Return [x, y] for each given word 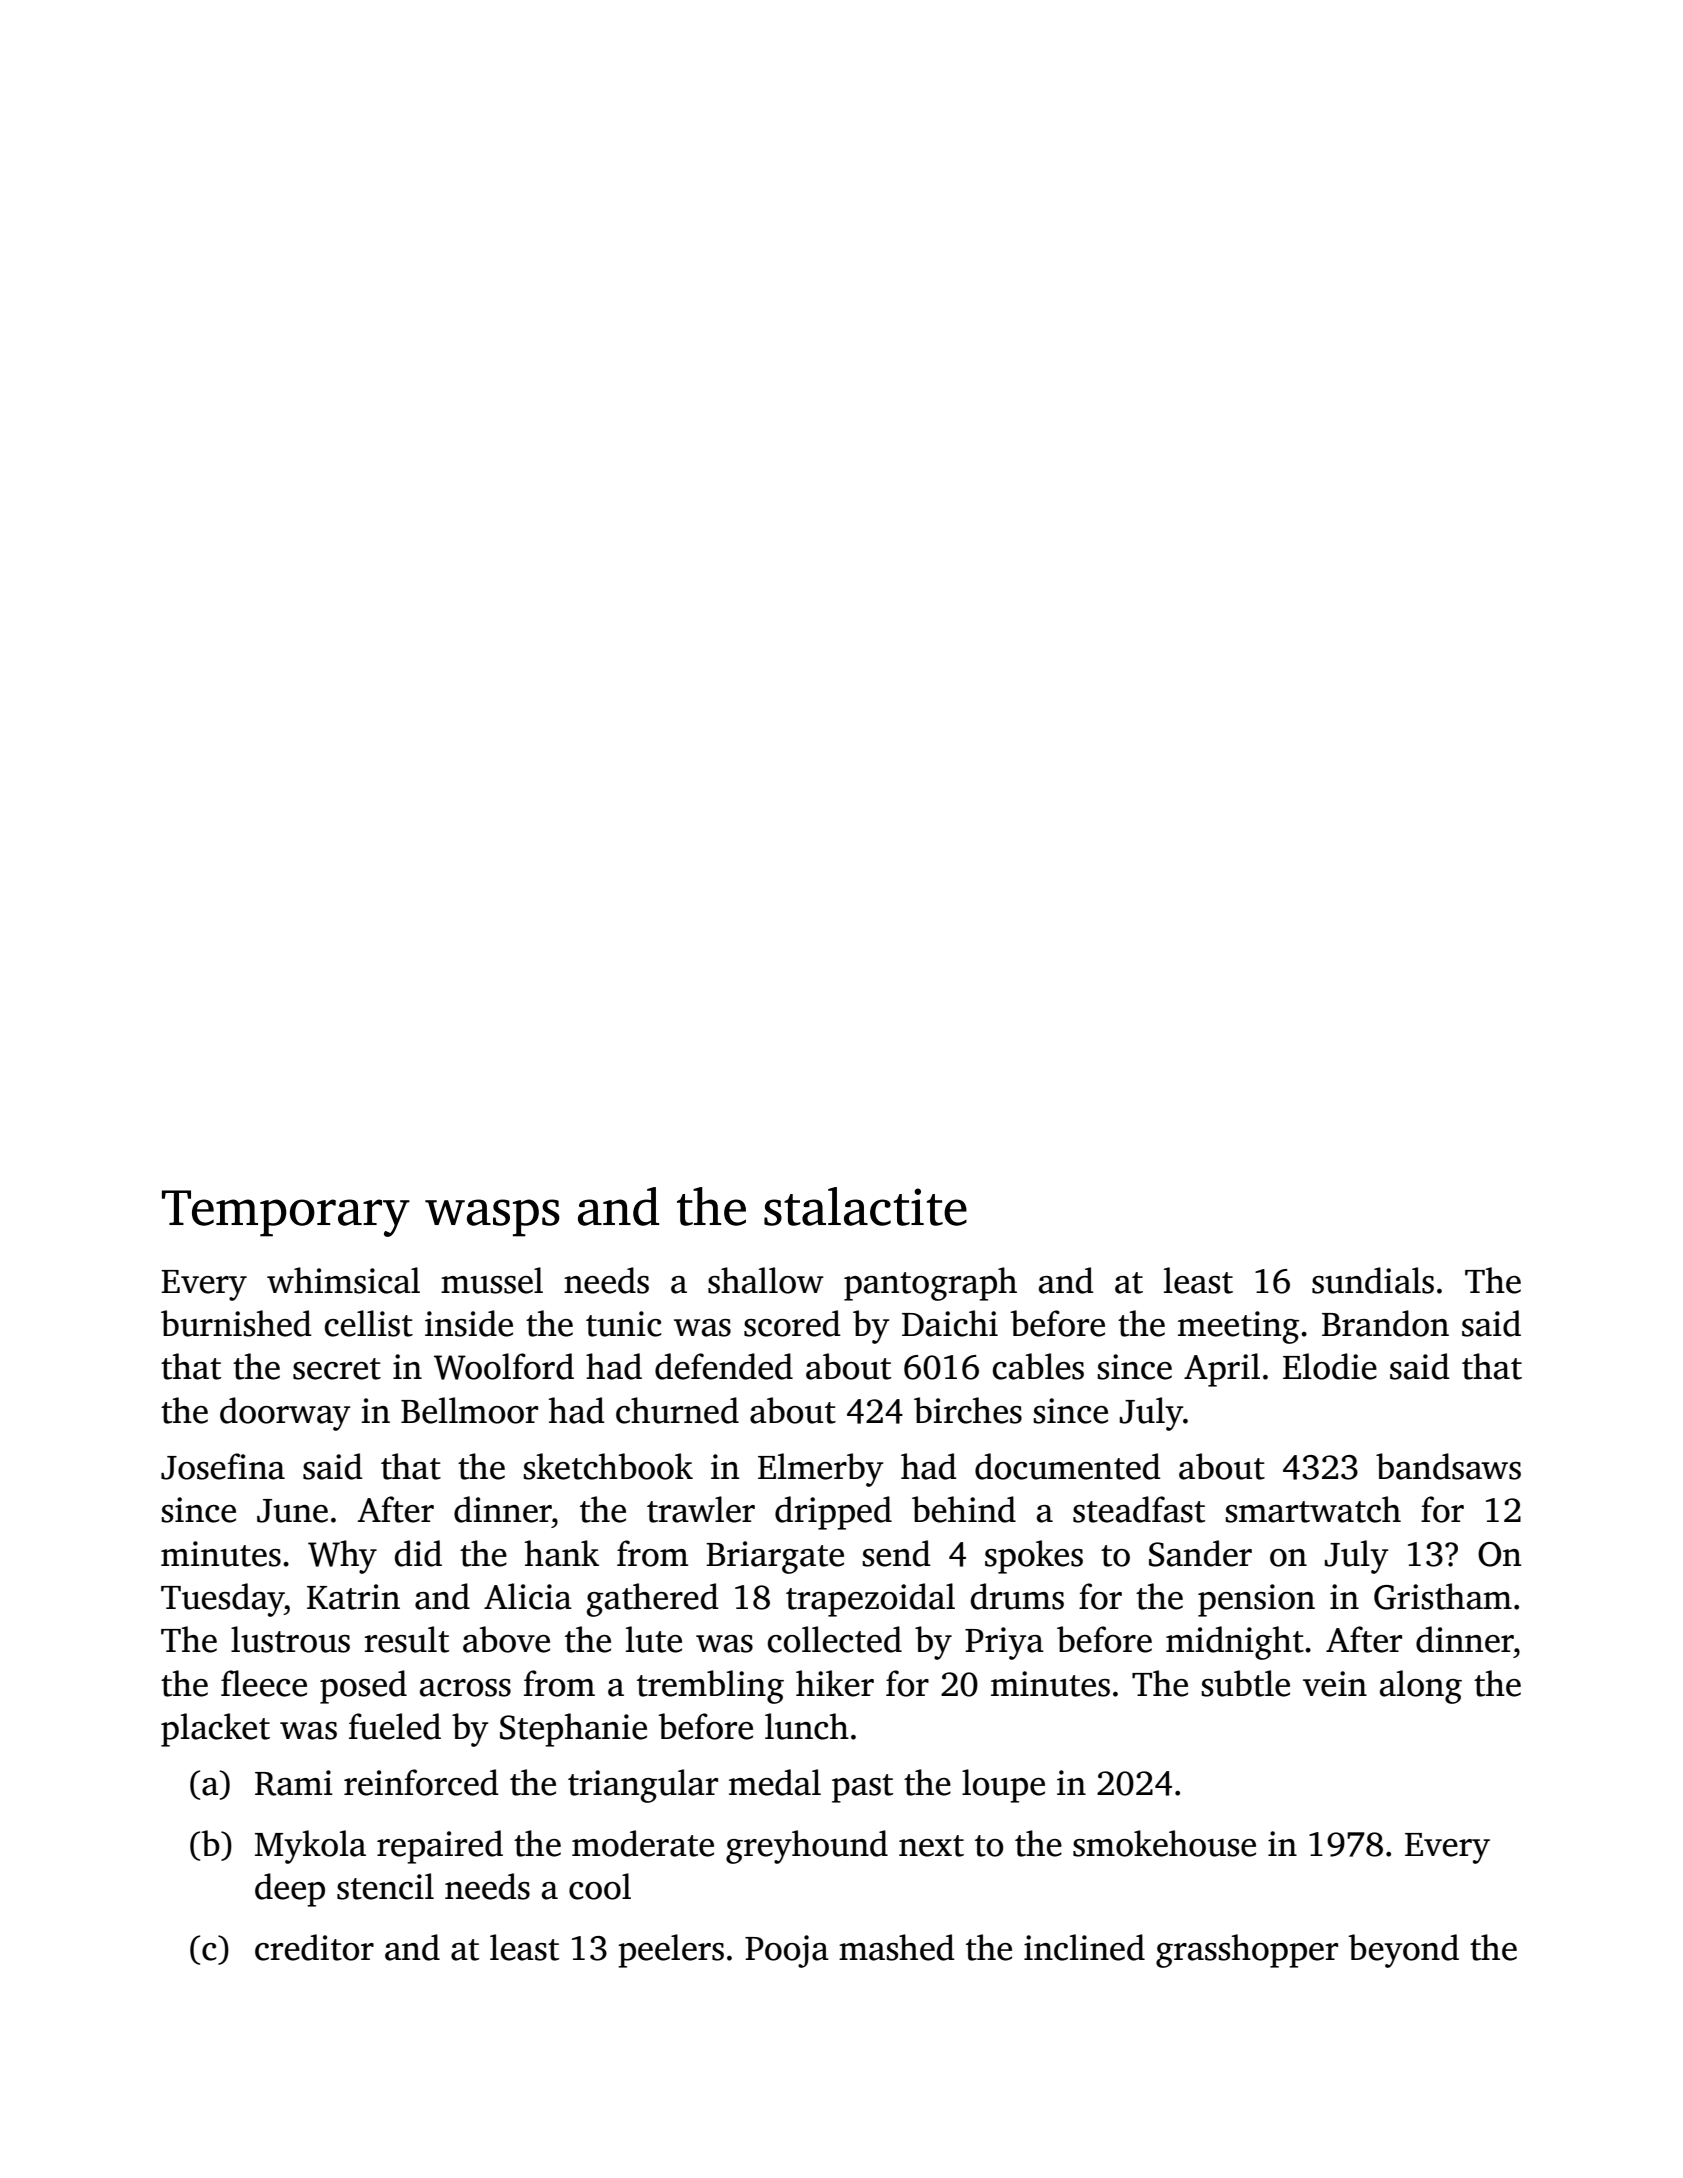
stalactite [865, 1206]
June [292, 1511]
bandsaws [1448, 1466]
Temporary [286, 1213]
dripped [833, 1513]
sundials [1373, 1280]
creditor [314, 1947]
